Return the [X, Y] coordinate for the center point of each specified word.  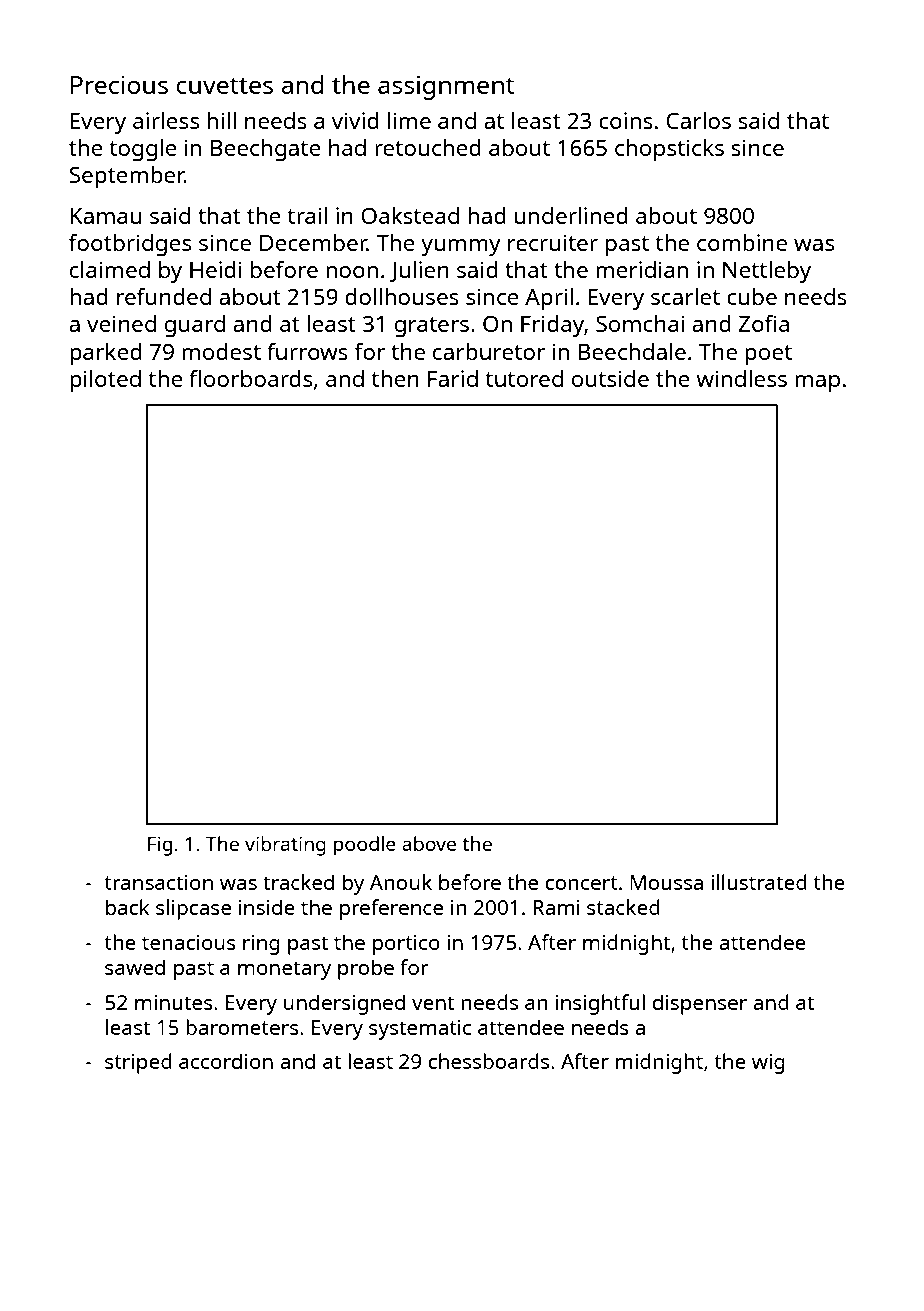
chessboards [488, 1061]
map [817, 383]
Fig [160, 846]
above [429, 843]
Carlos [698, 120]
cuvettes [224, 85]
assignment [446, 87]
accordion [226, 1061]
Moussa [666, 882]
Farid [453, 378]
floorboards [250, 378]
